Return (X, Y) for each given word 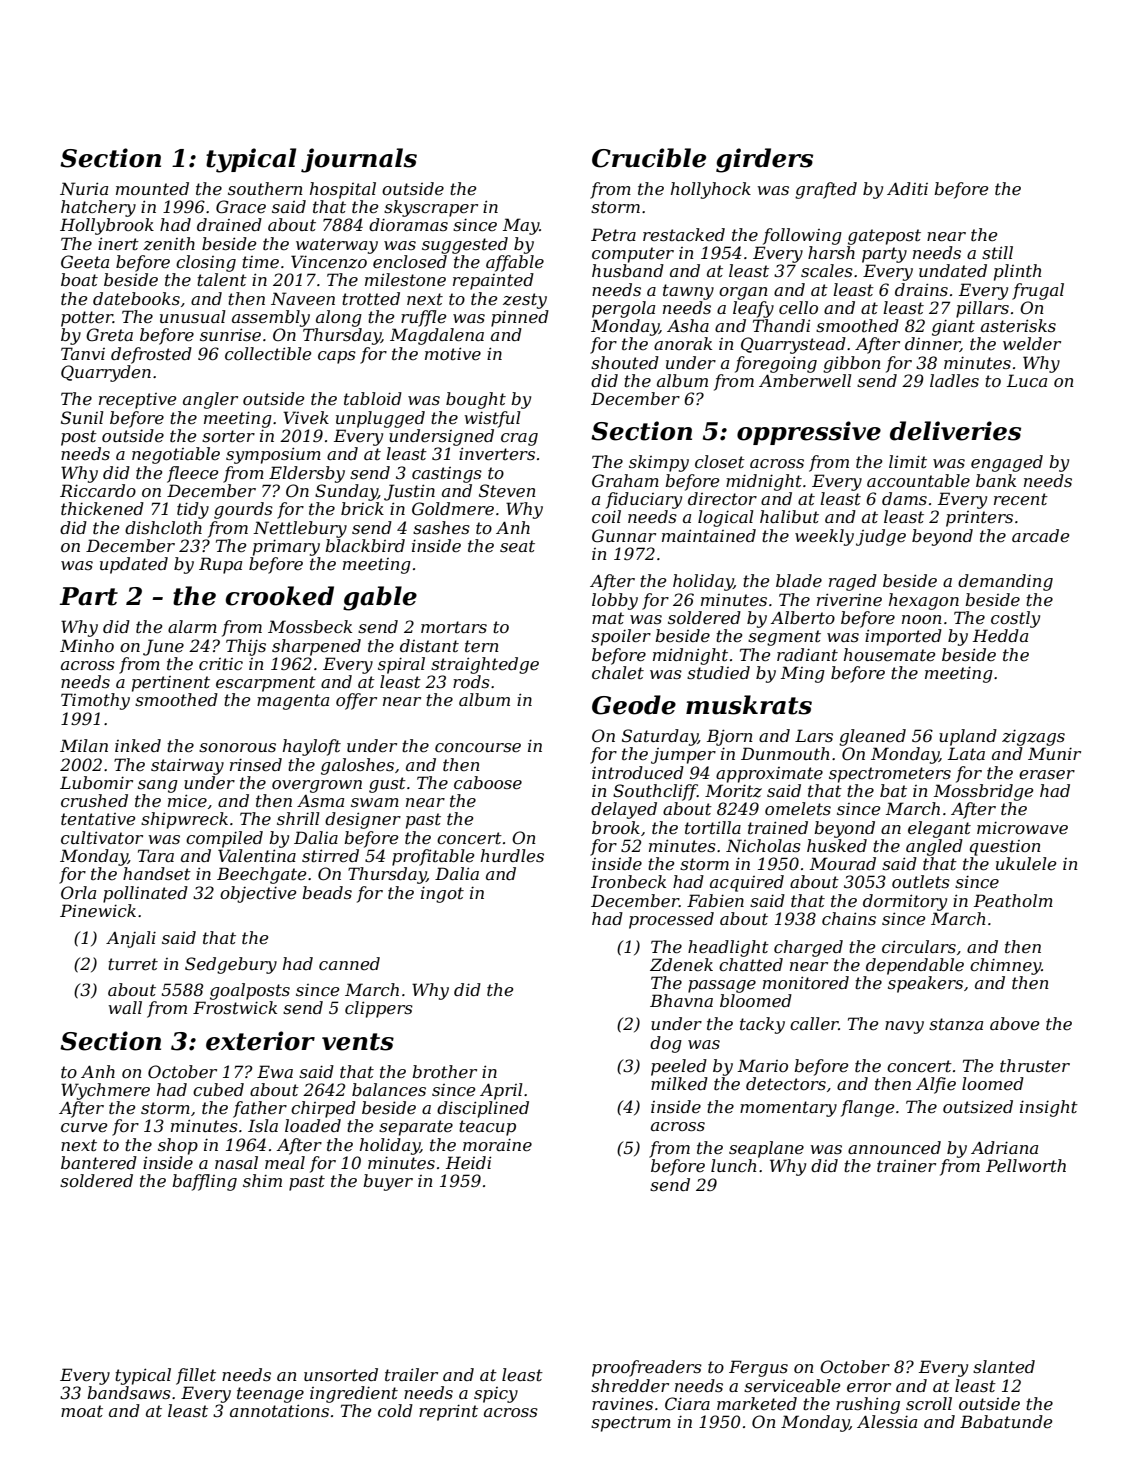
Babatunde (1006, 1421)
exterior (260, 1041)
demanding (1005, 582)
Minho (87, 645)
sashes (441, 527)
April (501, 1091)
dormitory (905, 902)
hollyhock (711, 190)
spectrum (631, 1424)
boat (79, 279)
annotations (279, 1410)
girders (764, 160)
